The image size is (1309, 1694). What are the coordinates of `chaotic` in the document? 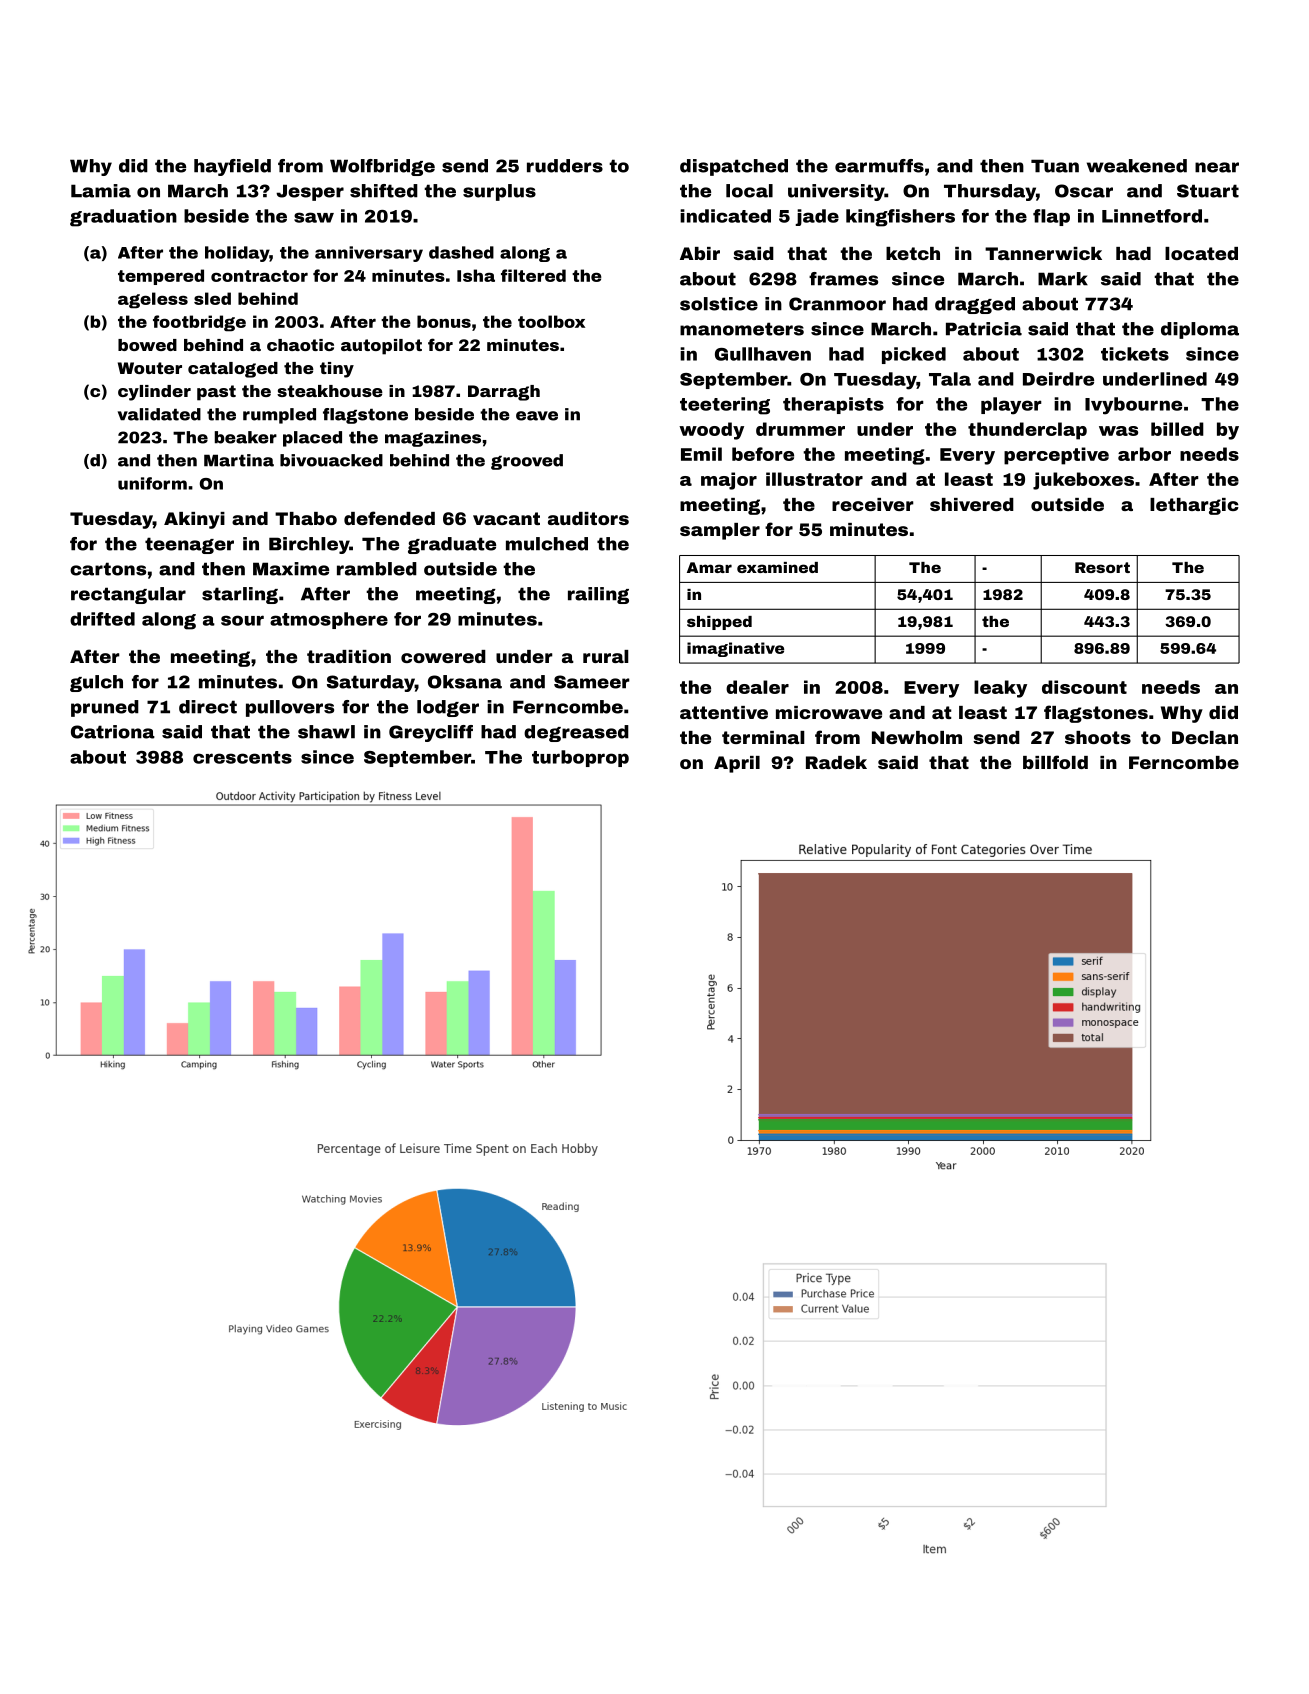 It's located at (300, 345).
